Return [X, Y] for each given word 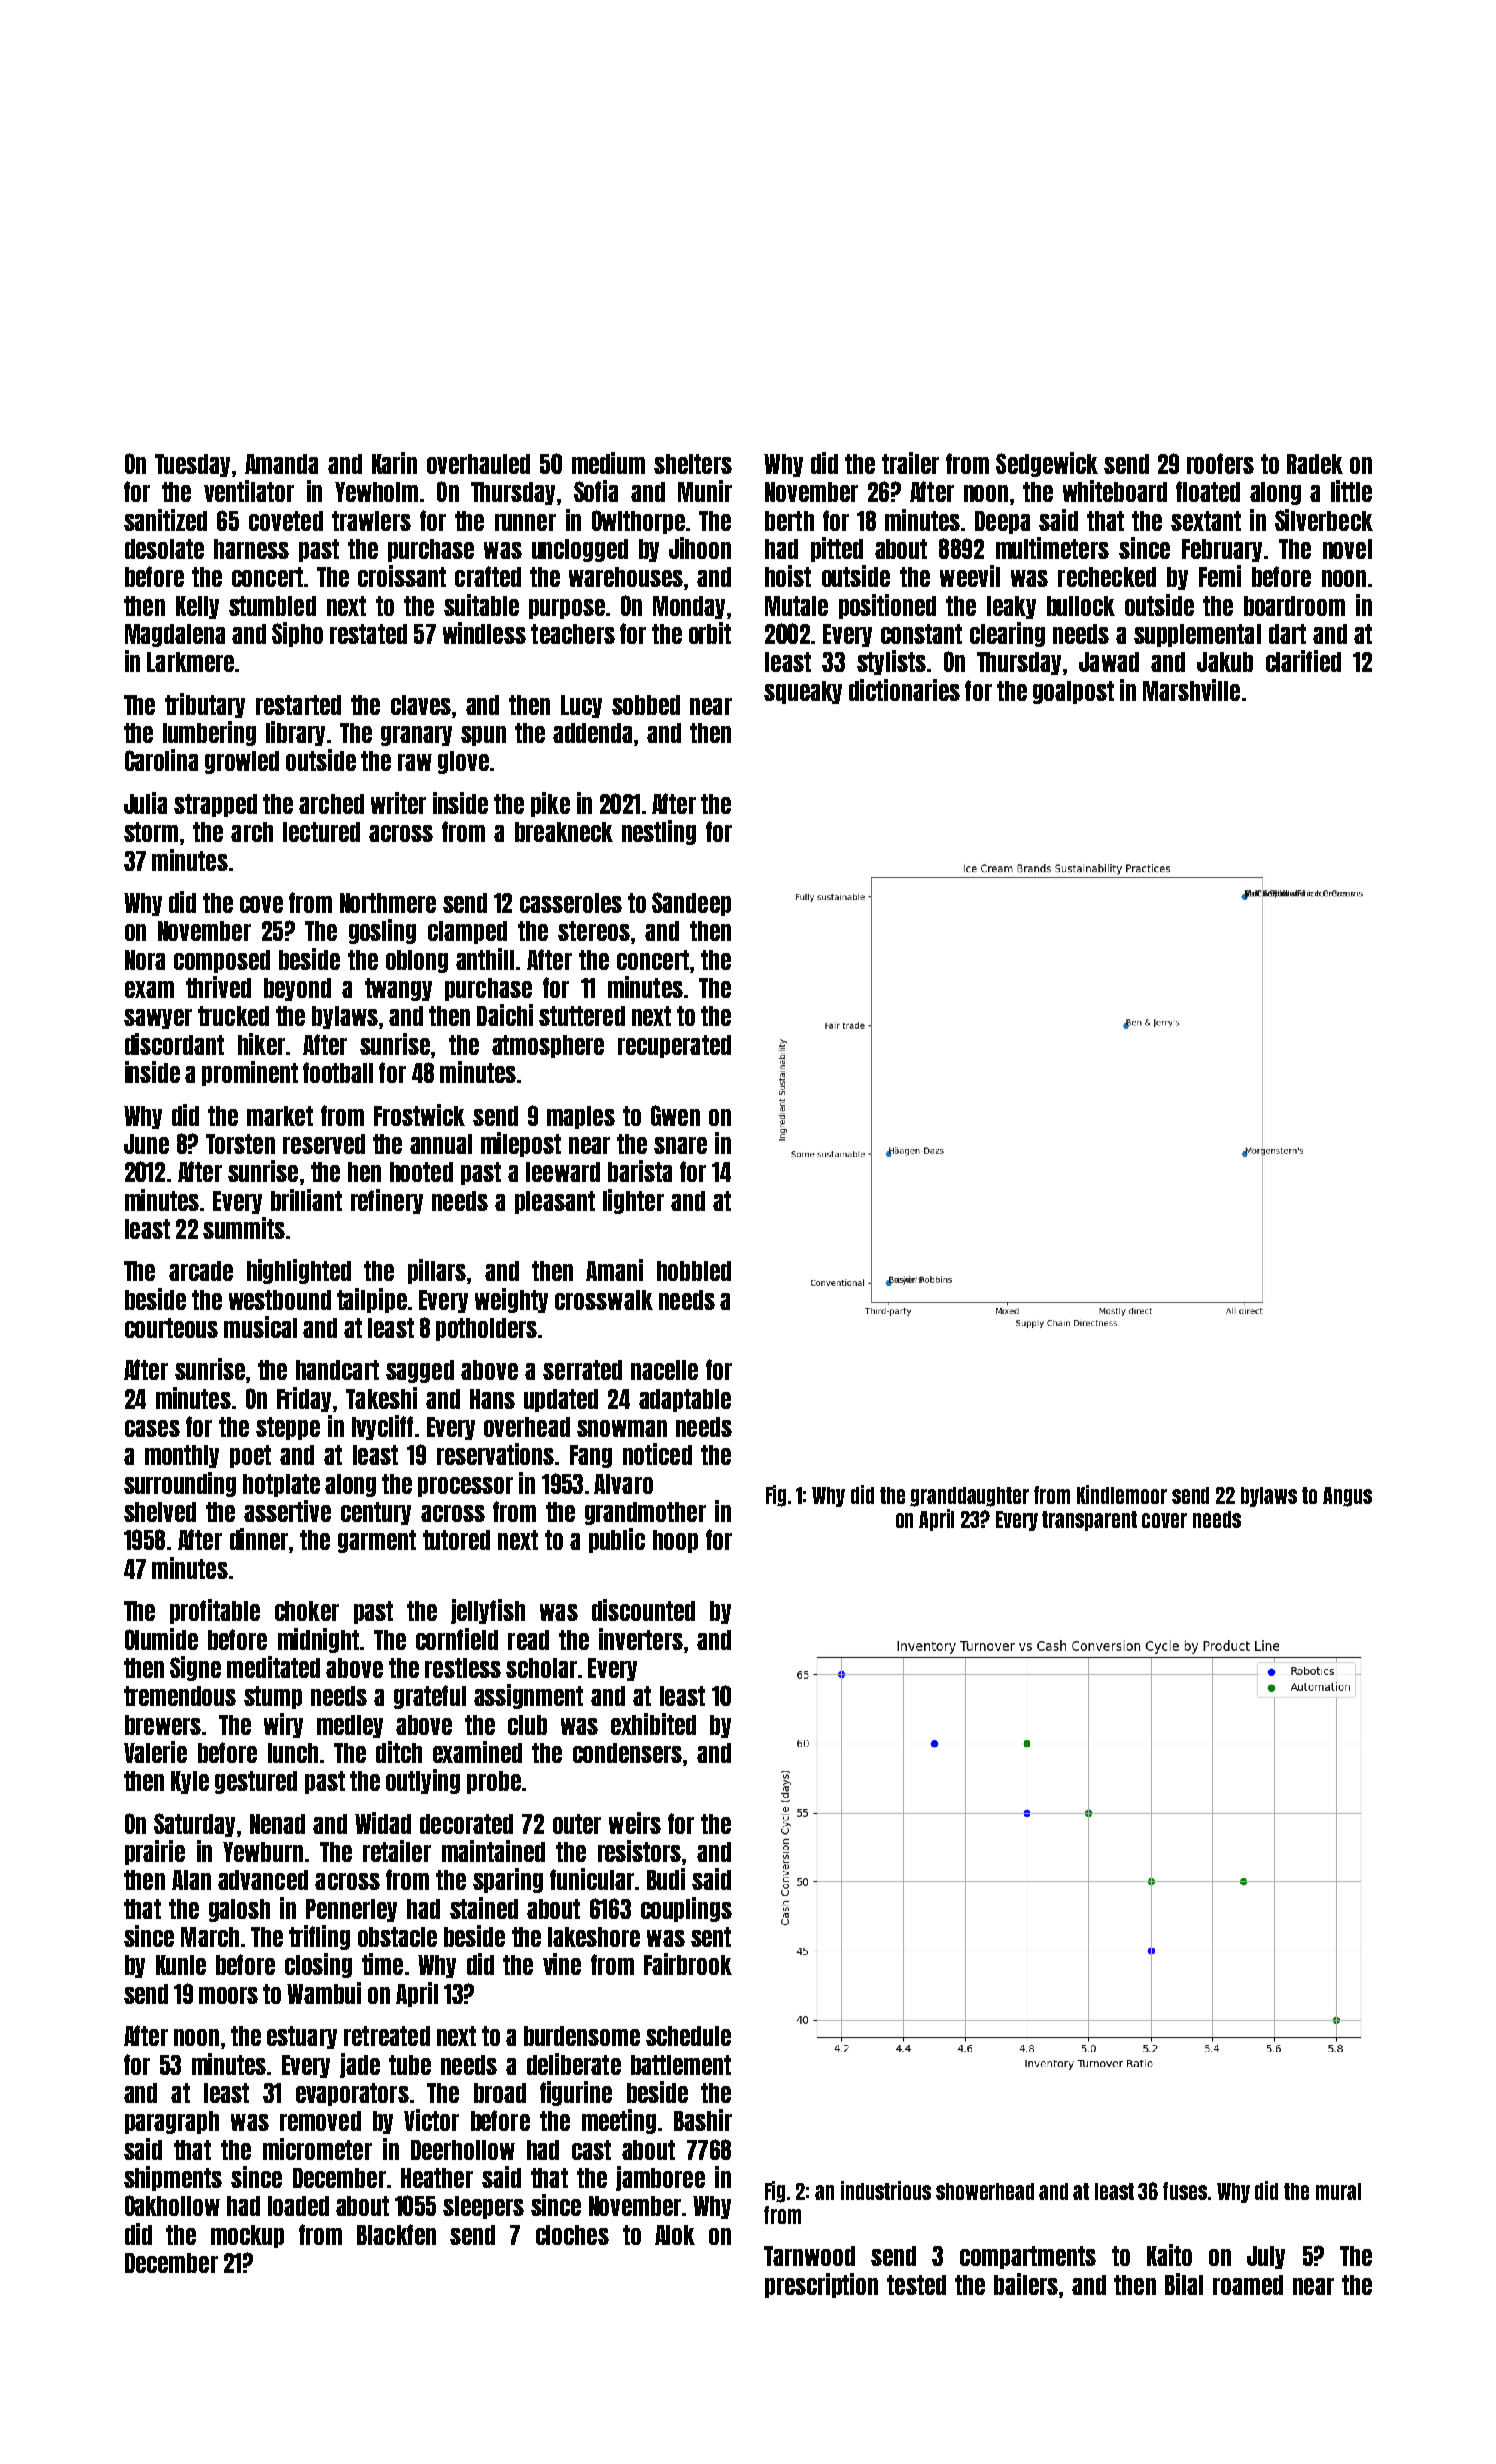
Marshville [1191, 690]
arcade [201, 1271]
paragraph [172, 2122]
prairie [155, 1852]
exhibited [653, 1724]
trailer [910, 463]
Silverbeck [1324, 520]
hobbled [694, 1271]
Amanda [281, 464]
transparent [1089, 1521]
